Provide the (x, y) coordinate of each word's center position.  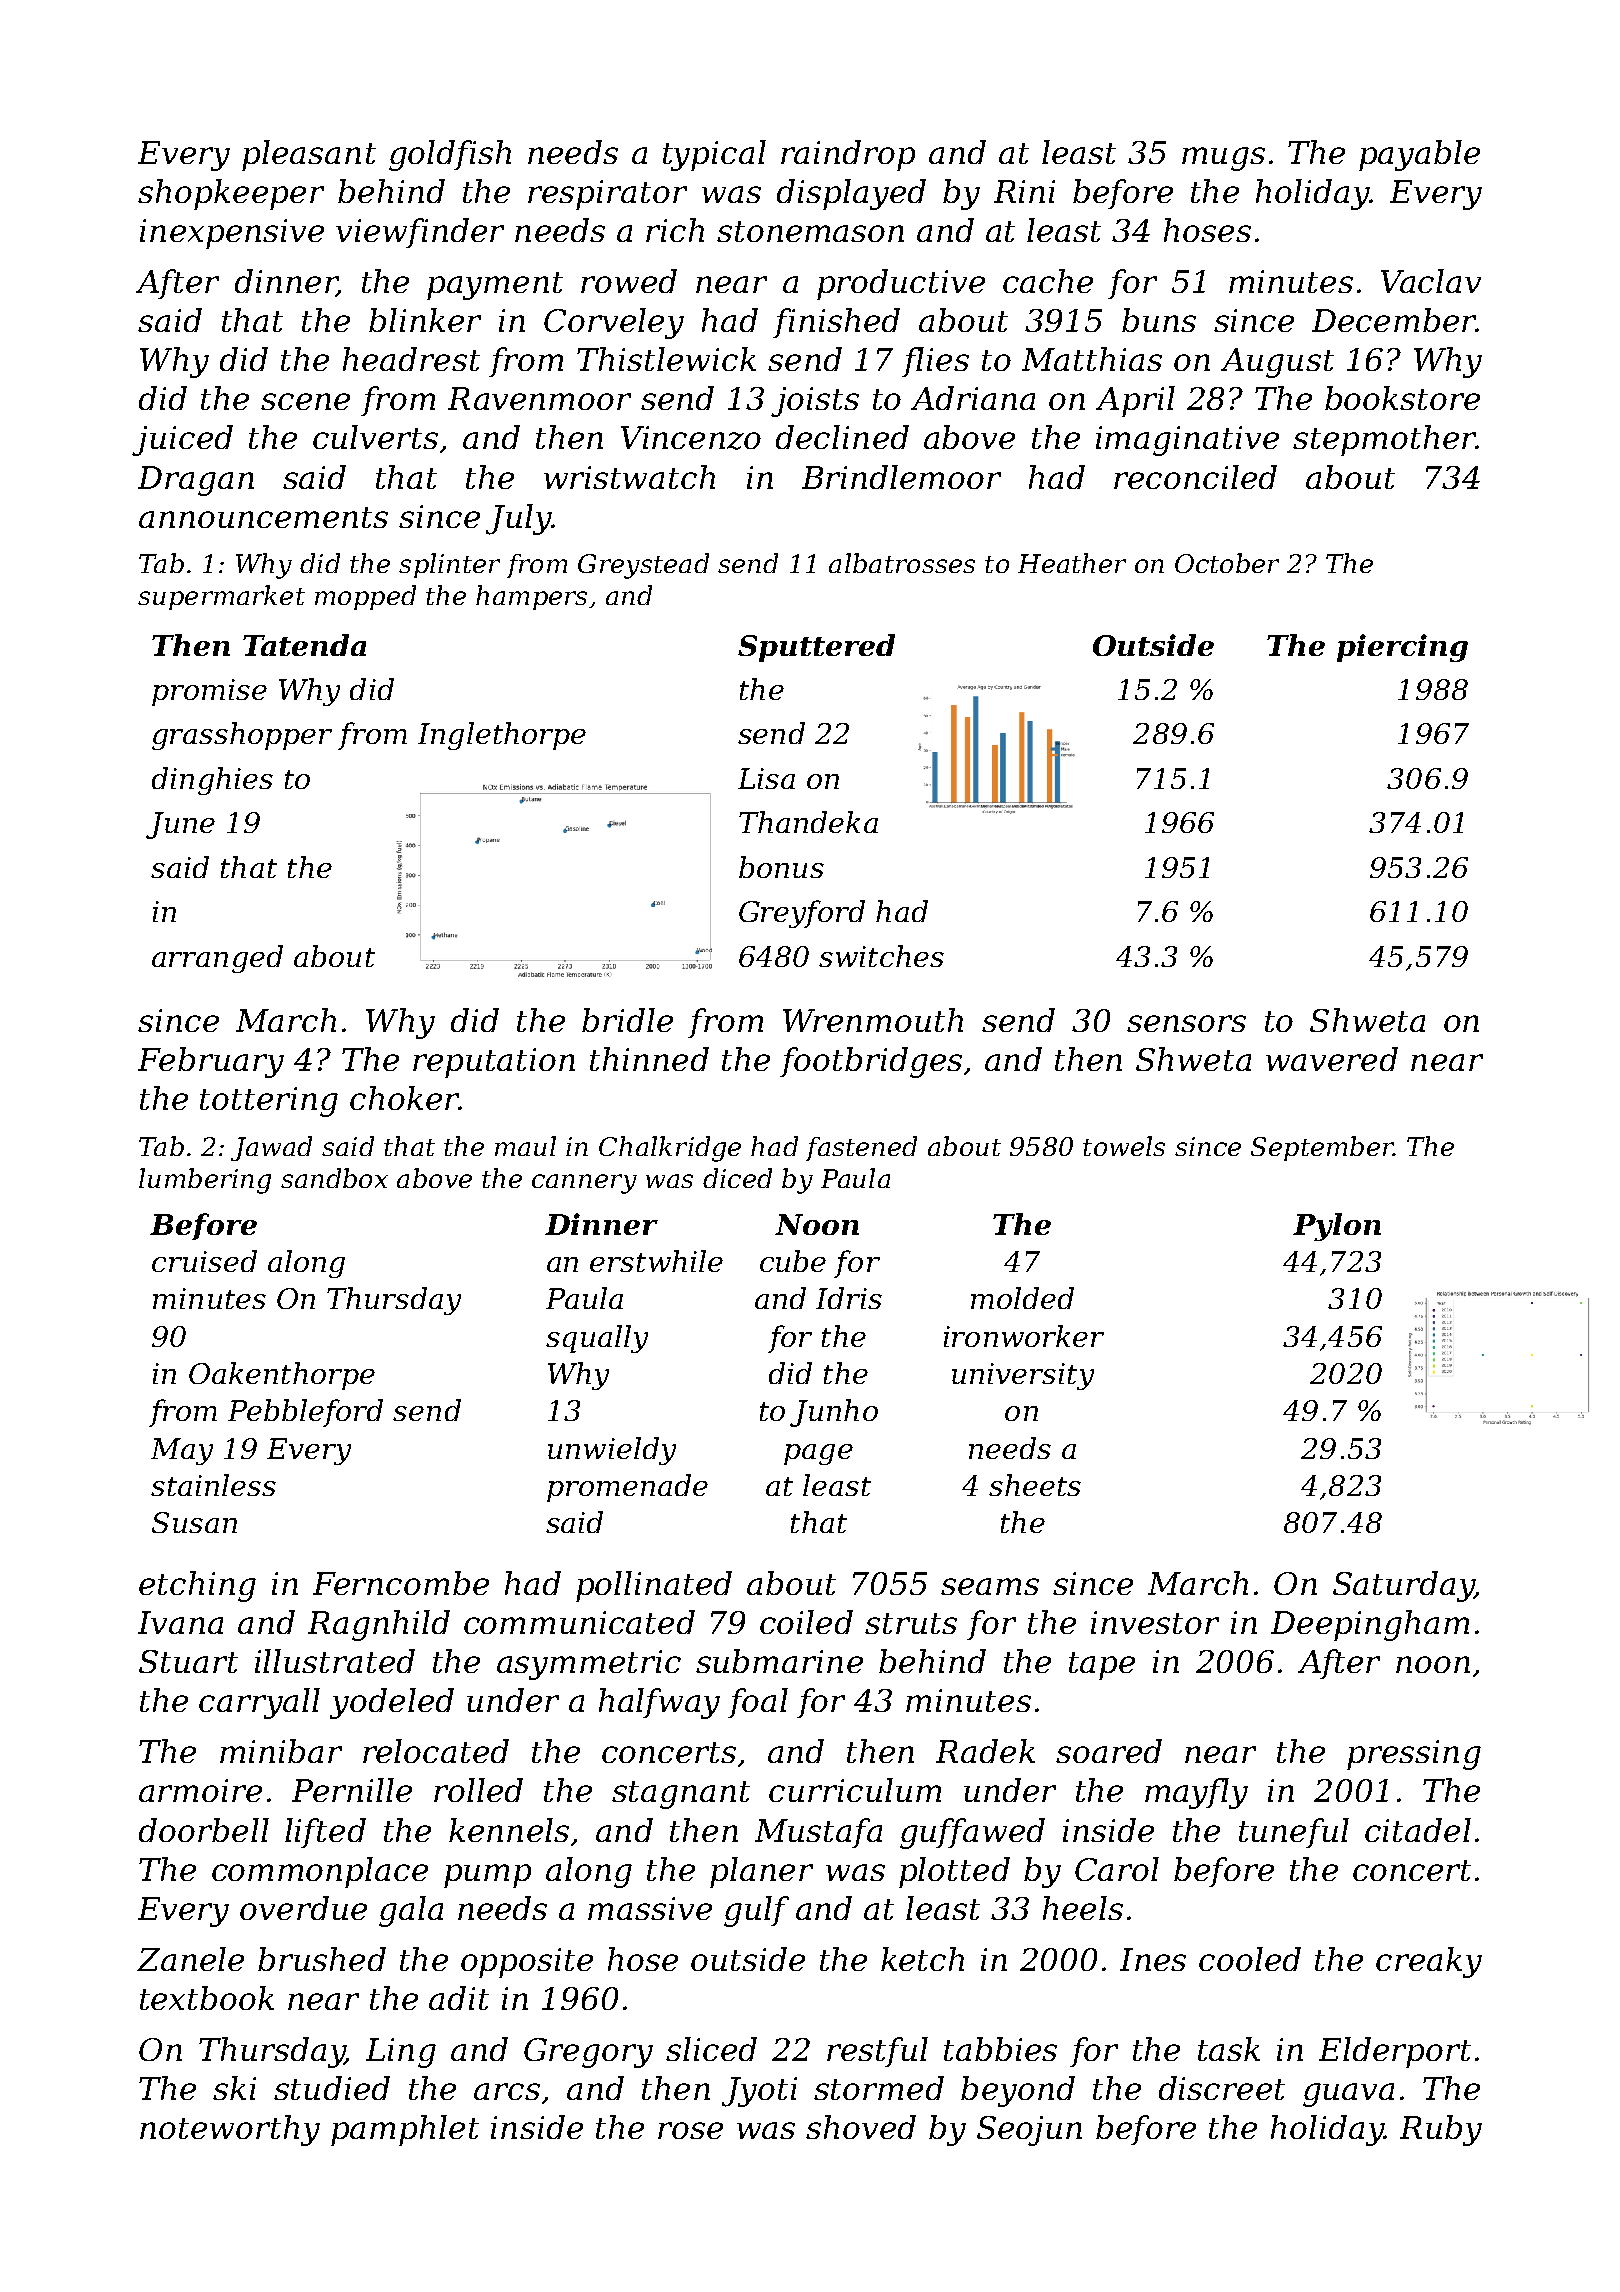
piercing (1402, 648)
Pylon (1337, 1227)
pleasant (309, 155)
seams (990, 1586)
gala (411, 1911)
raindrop (848, 155)
